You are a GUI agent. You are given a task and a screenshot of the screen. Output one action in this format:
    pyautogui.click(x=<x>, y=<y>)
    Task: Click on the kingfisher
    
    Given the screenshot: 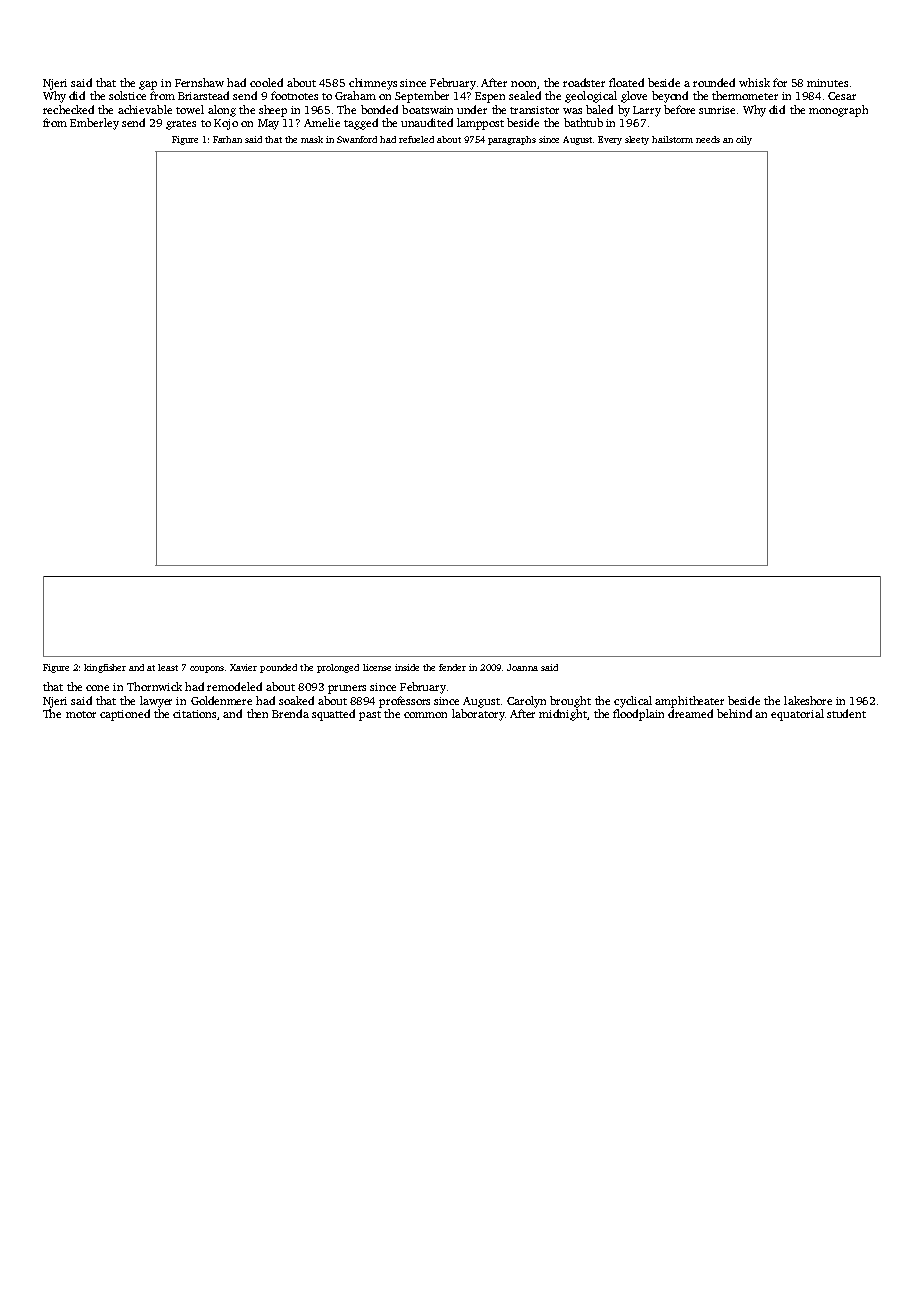 What is the action you would take?
    pyautogui.click(x=105, y=668)
